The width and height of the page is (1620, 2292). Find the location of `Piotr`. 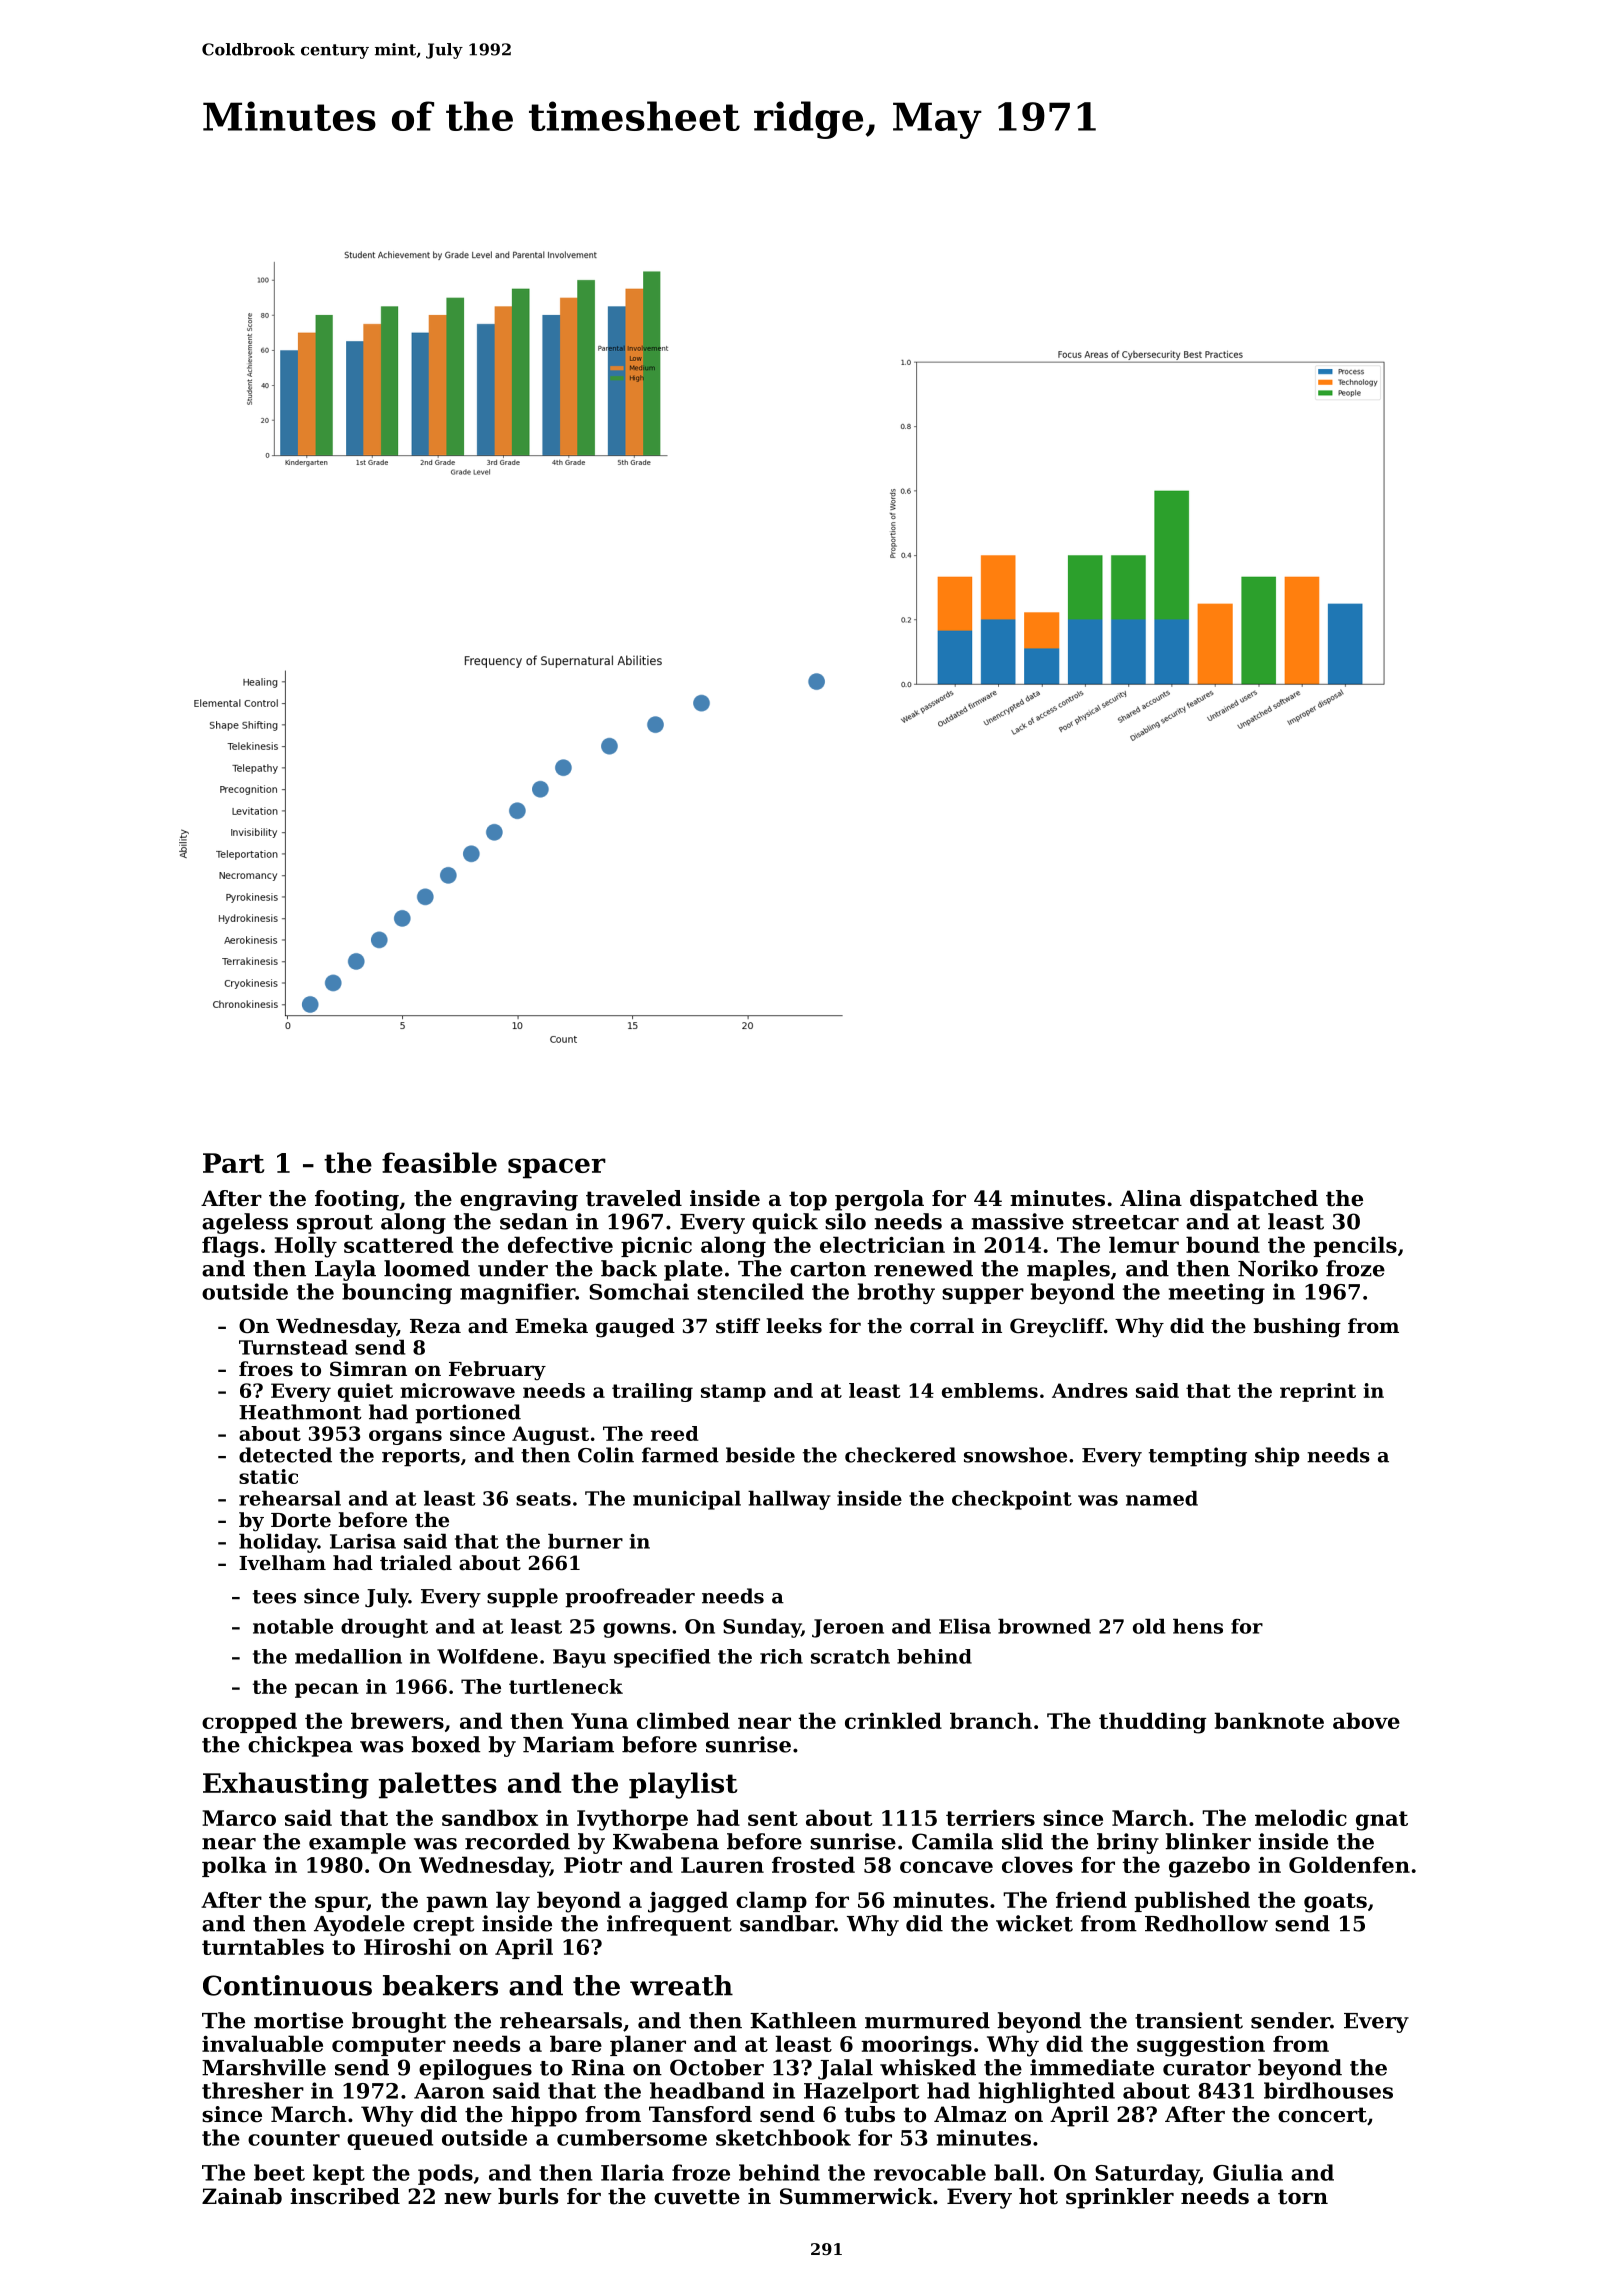

Piotr is located at coordinates (593, 1865).
